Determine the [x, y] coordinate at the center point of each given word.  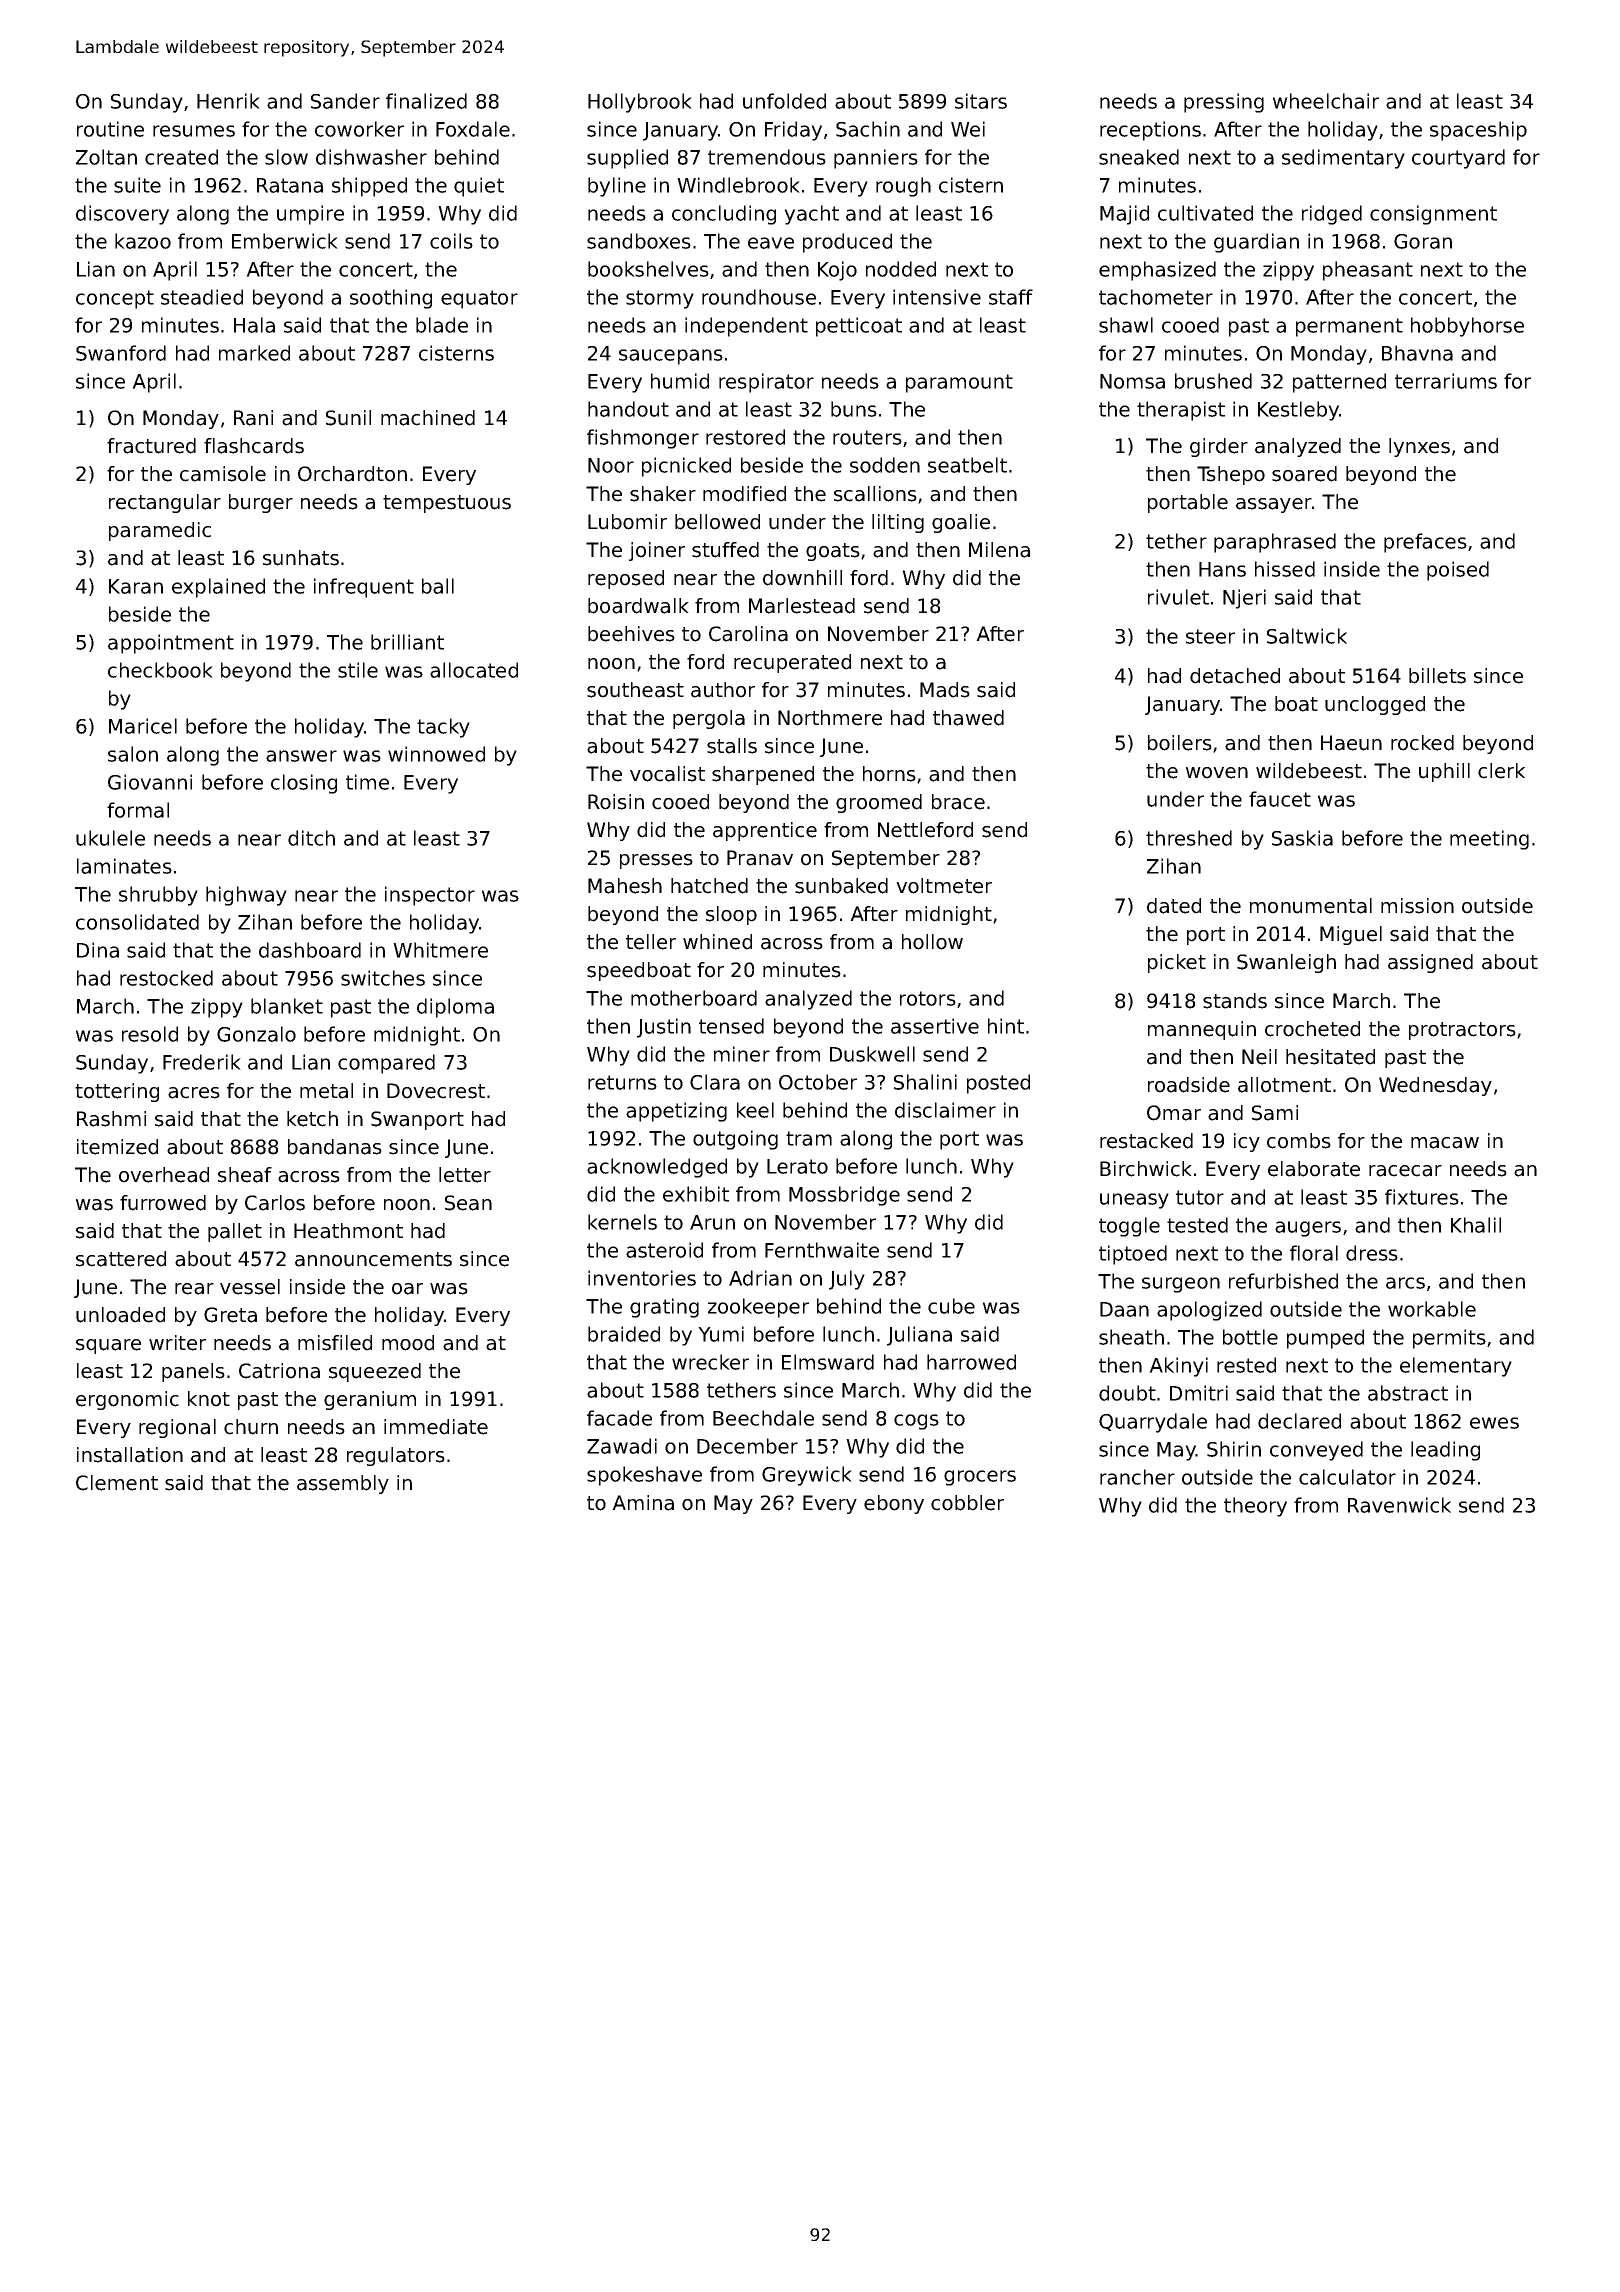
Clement [117, 1483]
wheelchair [1326, 101]
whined [717, 942]
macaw [1445, 1143]
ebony [894, 1504]
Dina [98, 950]
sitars [981, 101]
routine [110, 129]
